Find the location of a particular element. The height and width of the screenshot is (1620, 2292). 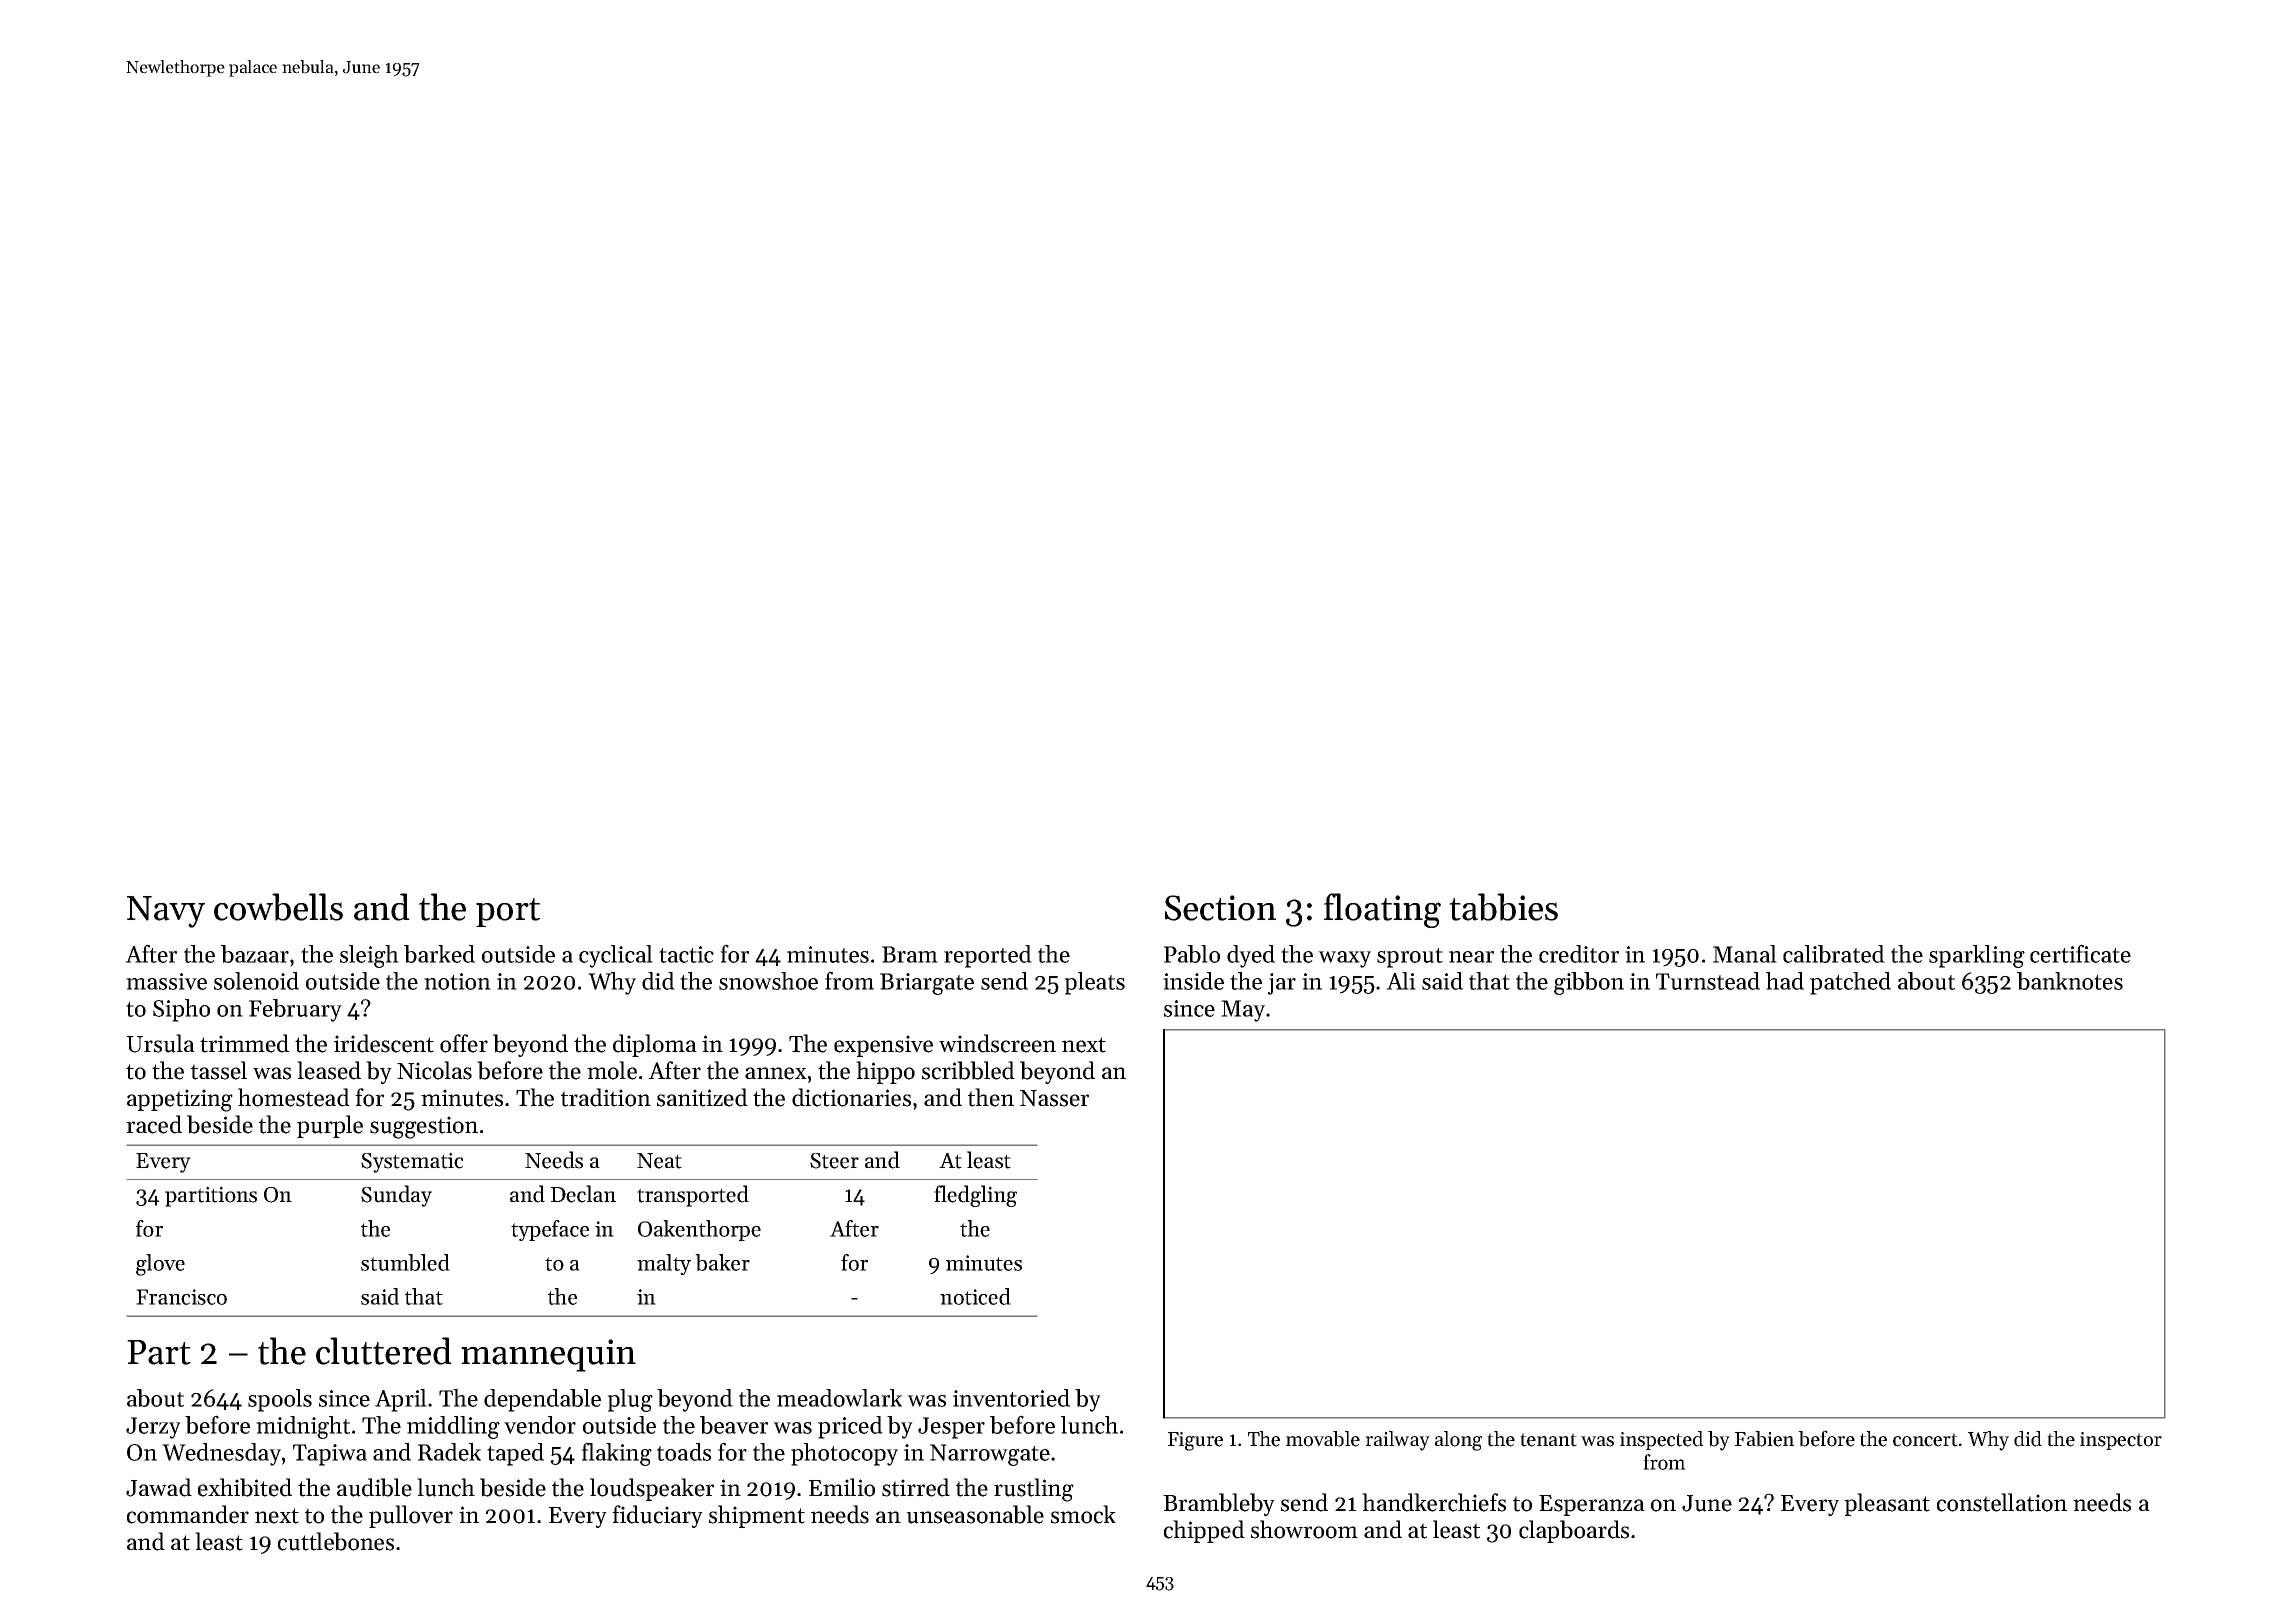

Nasser is located at coordinates (1054, 1098).
